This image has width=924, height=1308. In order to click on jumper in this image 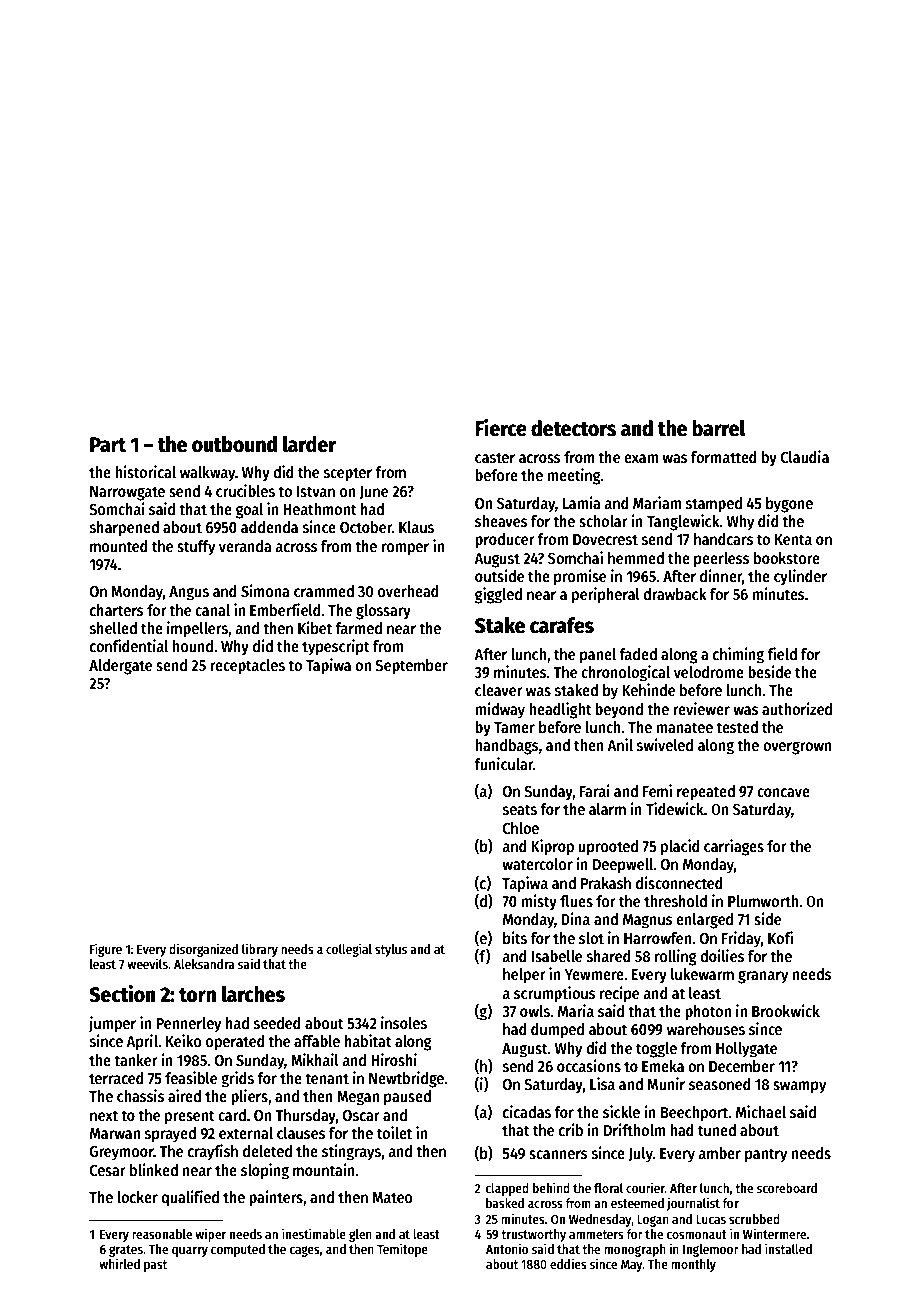, I will do `click(112, 1024)`.
